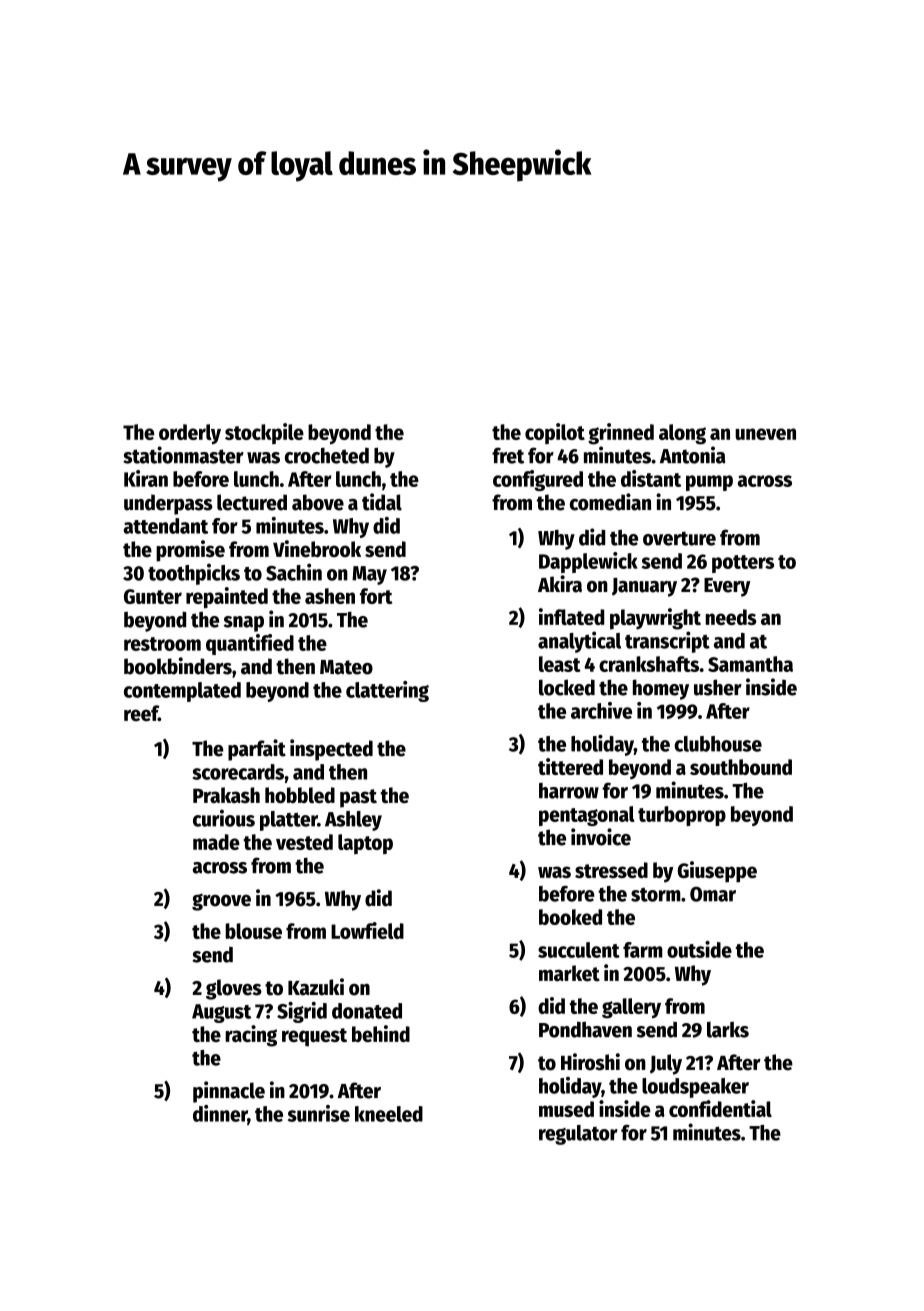 Image resolution: width=924 pixels, height=1311 pixels. Describe the element at coordinates (567, 687) in the screenshot. I see `locked` at that location.
